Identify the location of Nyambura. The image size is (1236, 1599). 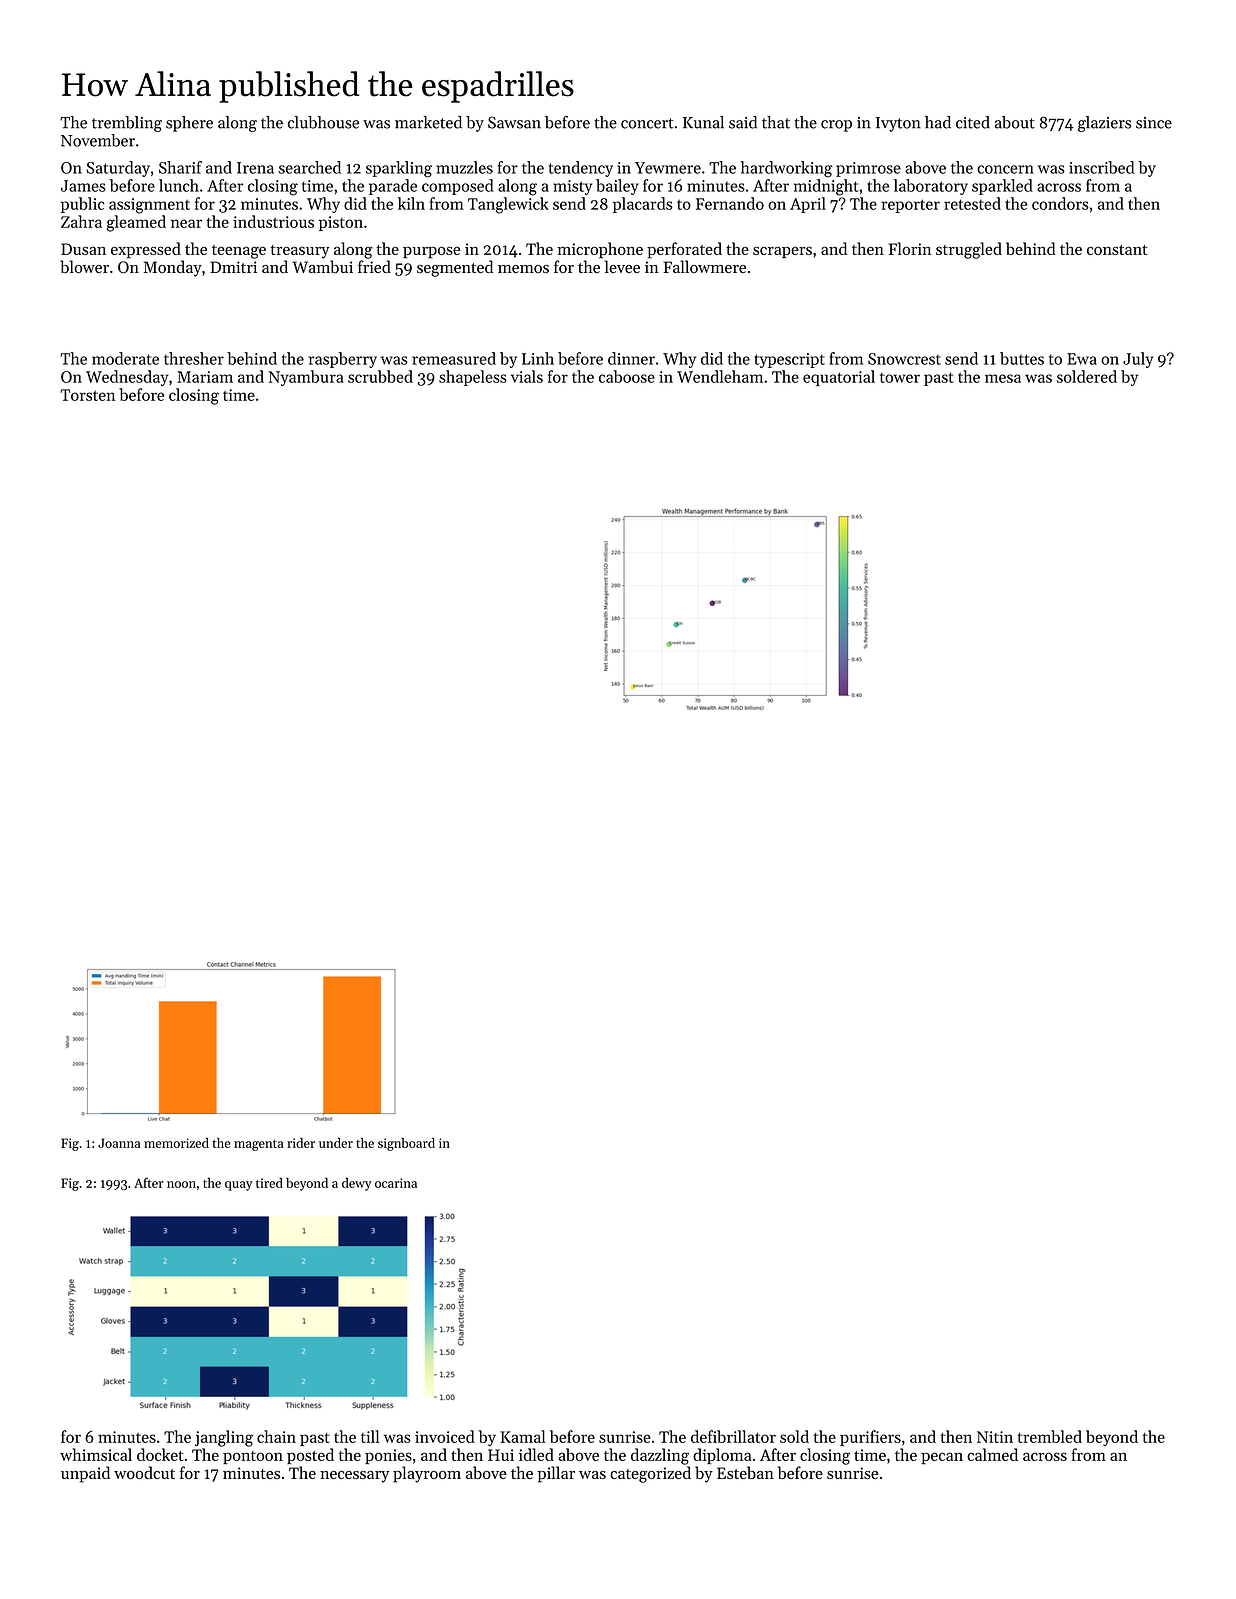
(306, 378).
